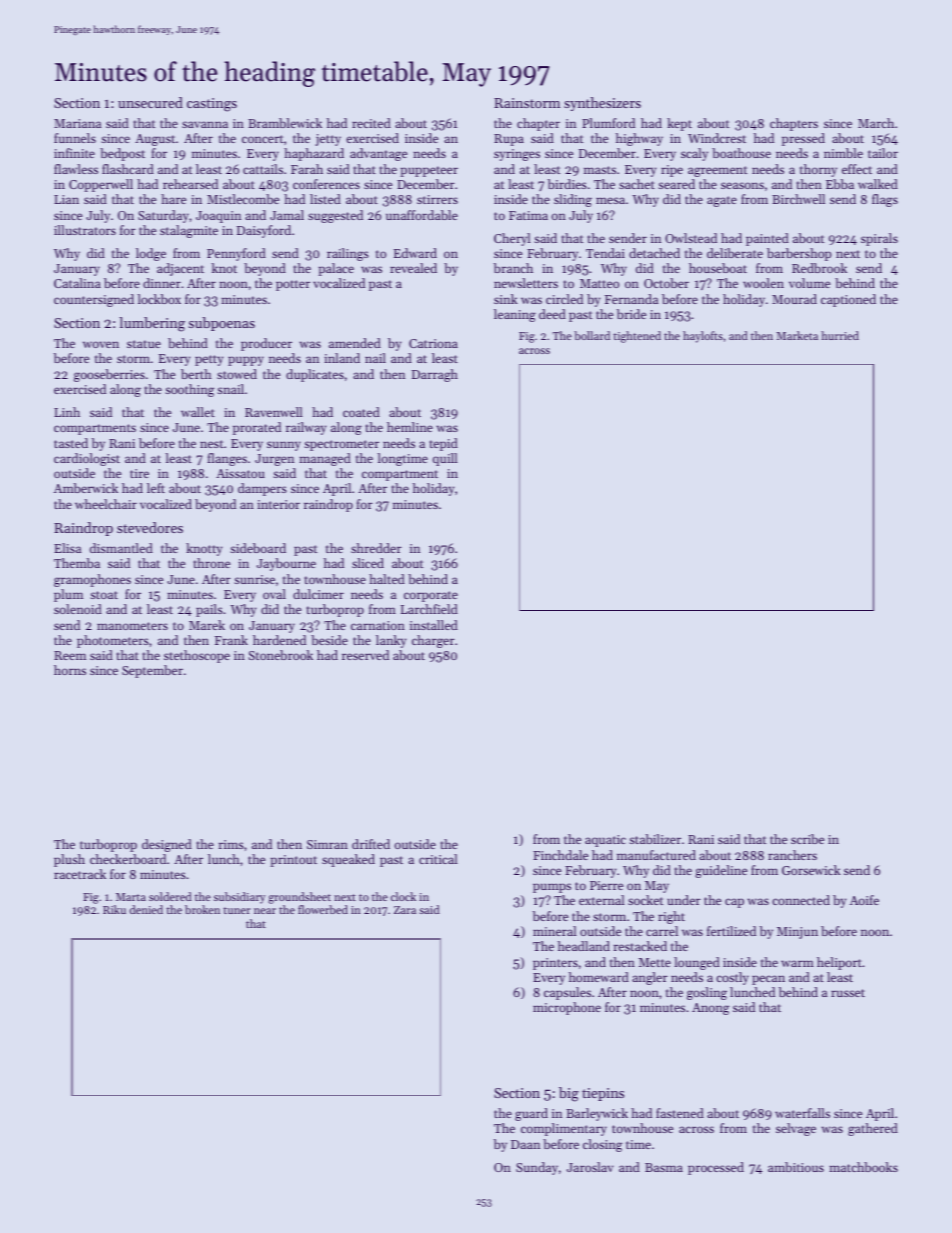  I want to click on recited, so click(371, 123).
